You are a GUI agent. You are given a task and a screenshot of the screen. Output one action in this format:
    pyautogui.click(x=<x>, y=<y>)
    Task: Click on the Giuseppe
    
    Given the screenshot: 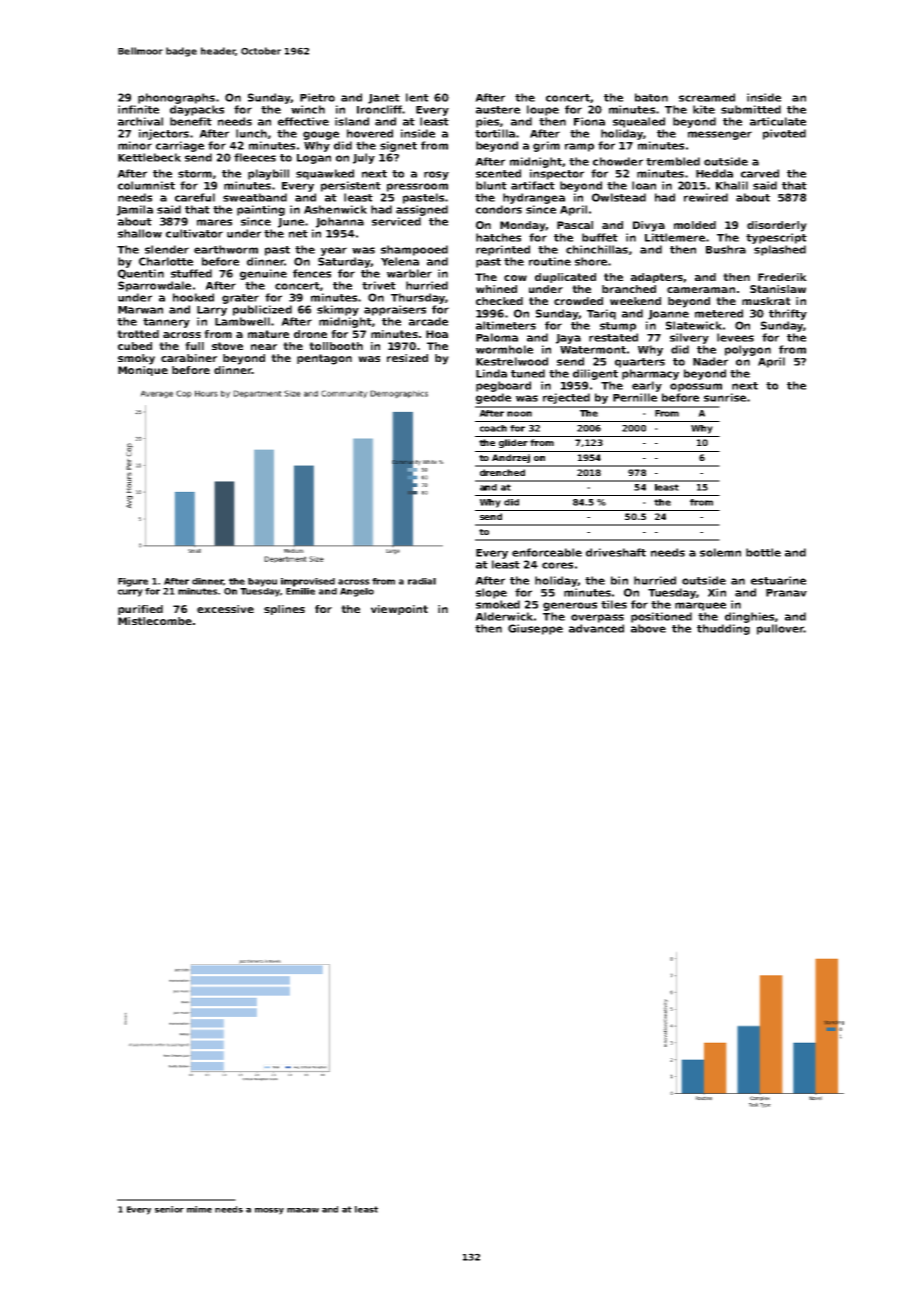 What is the action you would take?
    pyautogui.click(x=535, y=629)
